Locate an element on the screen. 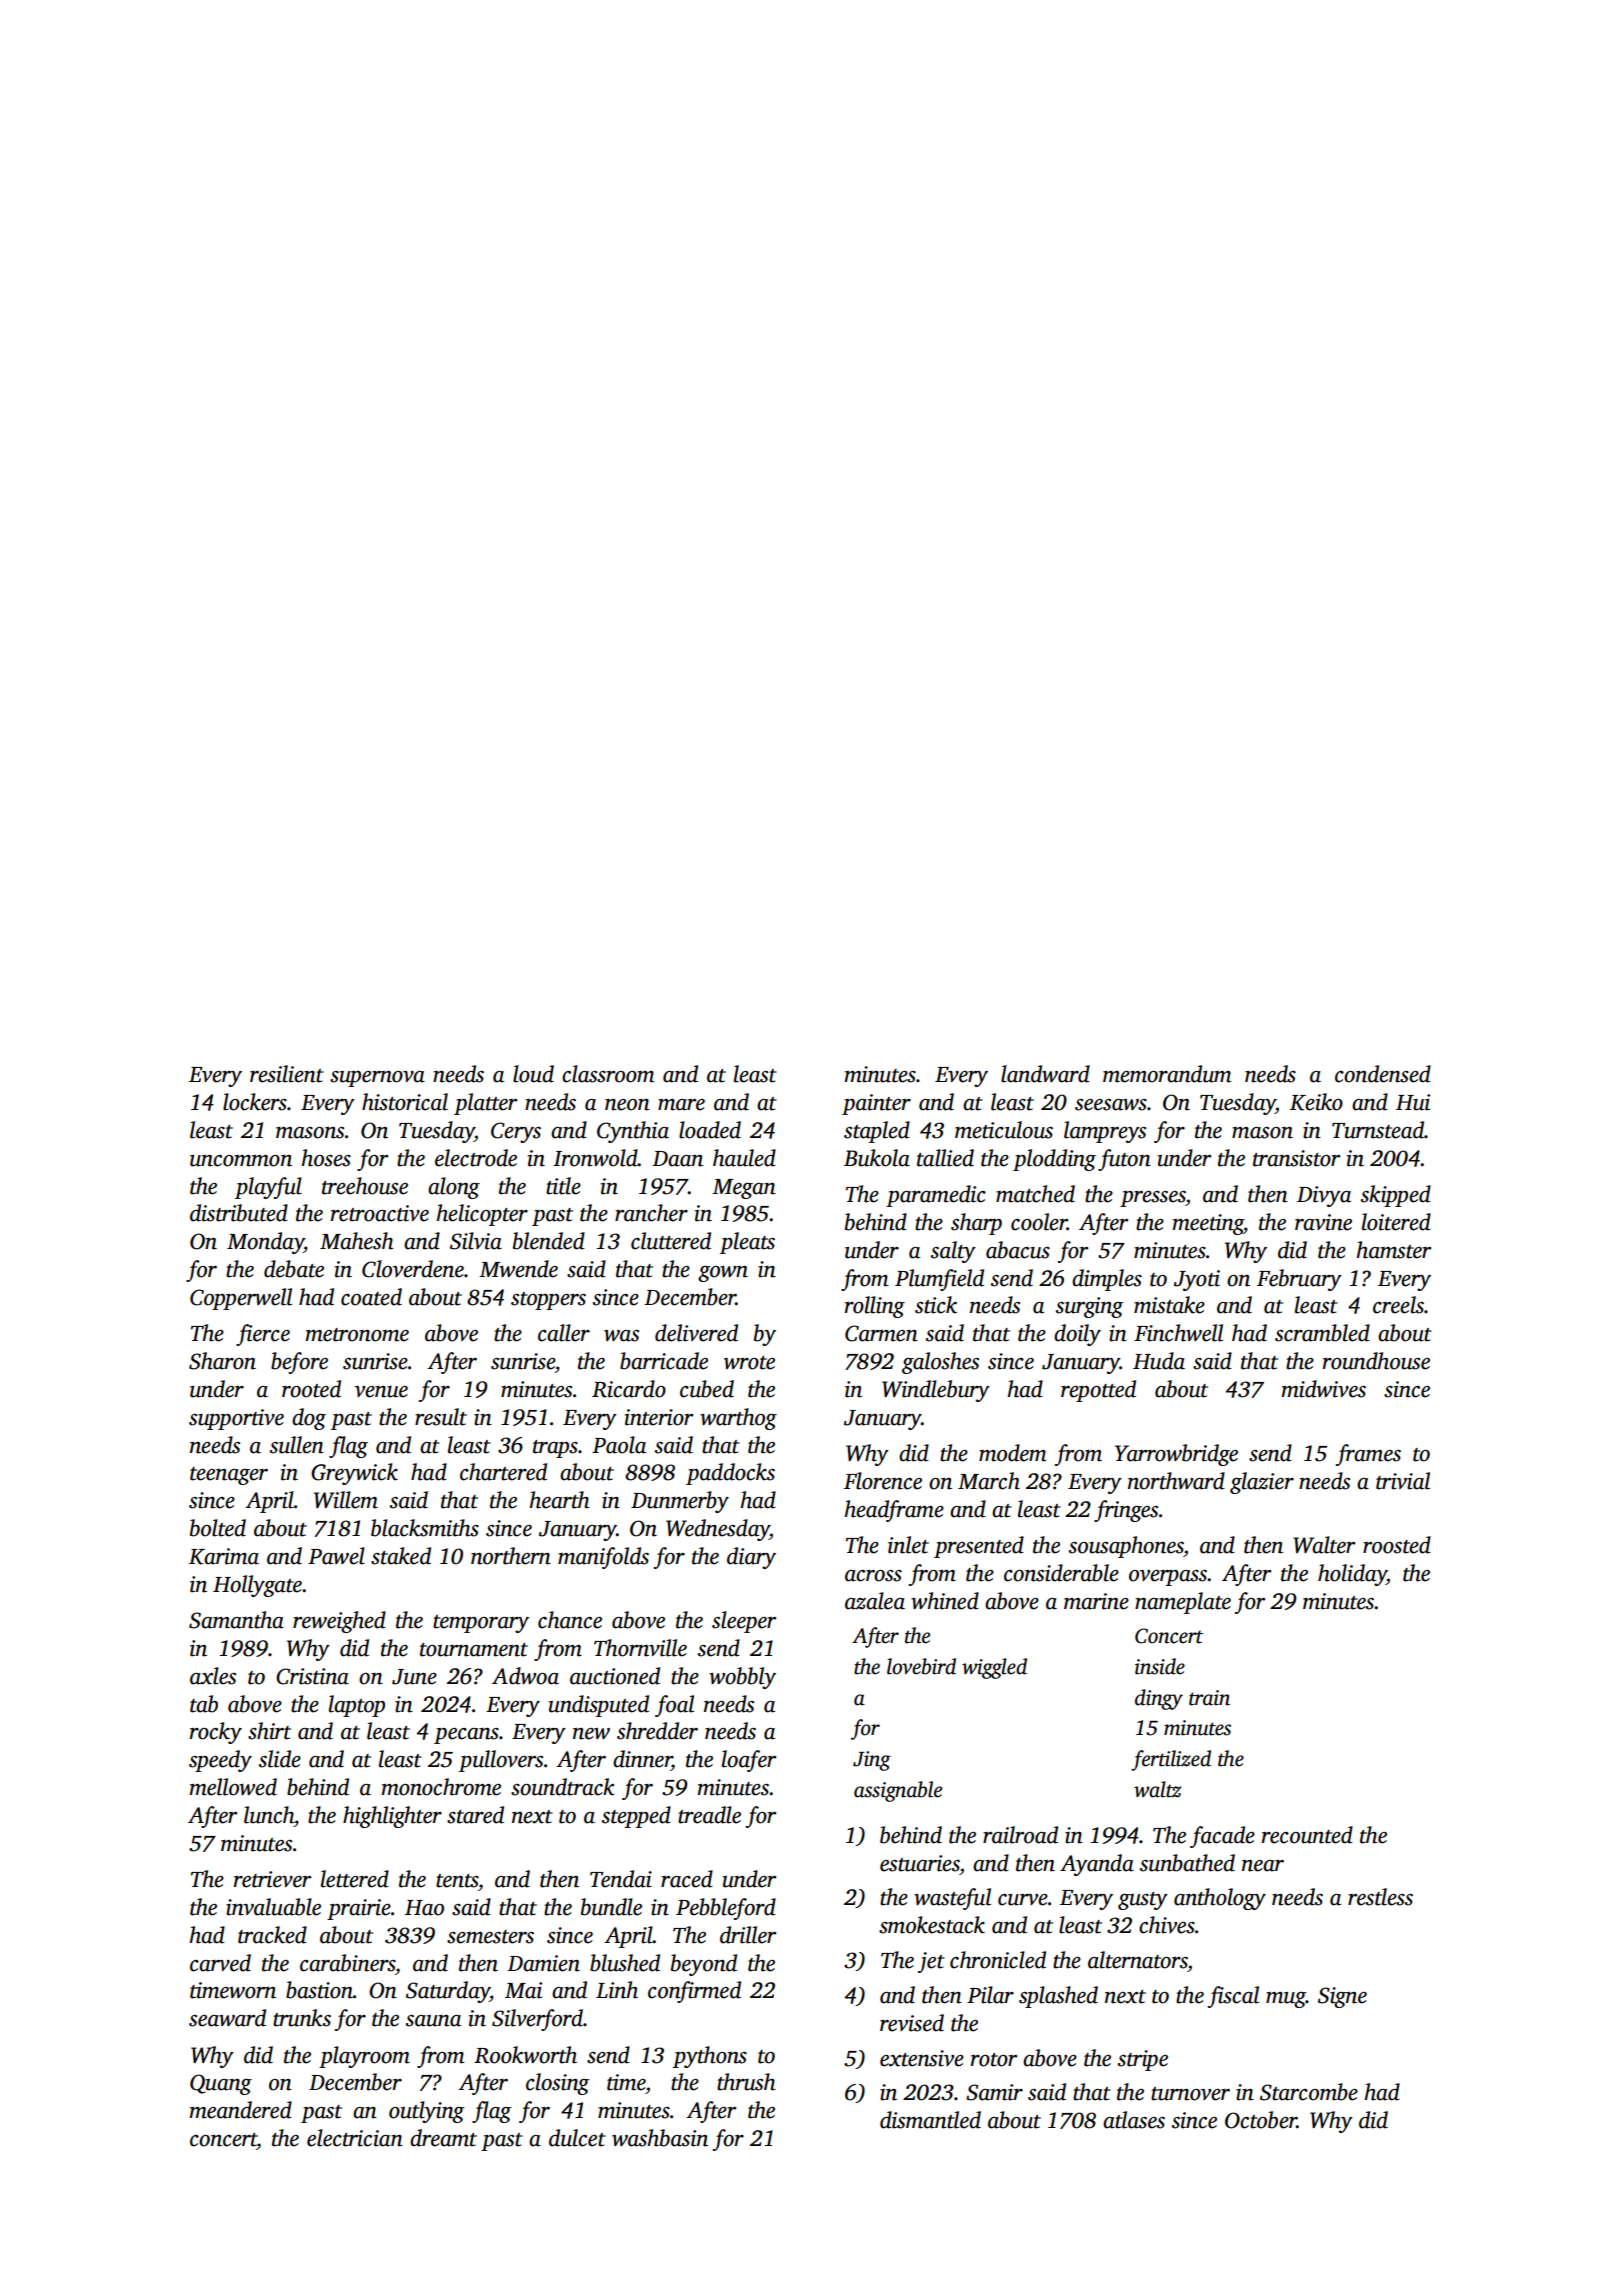 This screenshot has height=2292, width=1620. supportive is located at coordinates (236, 1419).
